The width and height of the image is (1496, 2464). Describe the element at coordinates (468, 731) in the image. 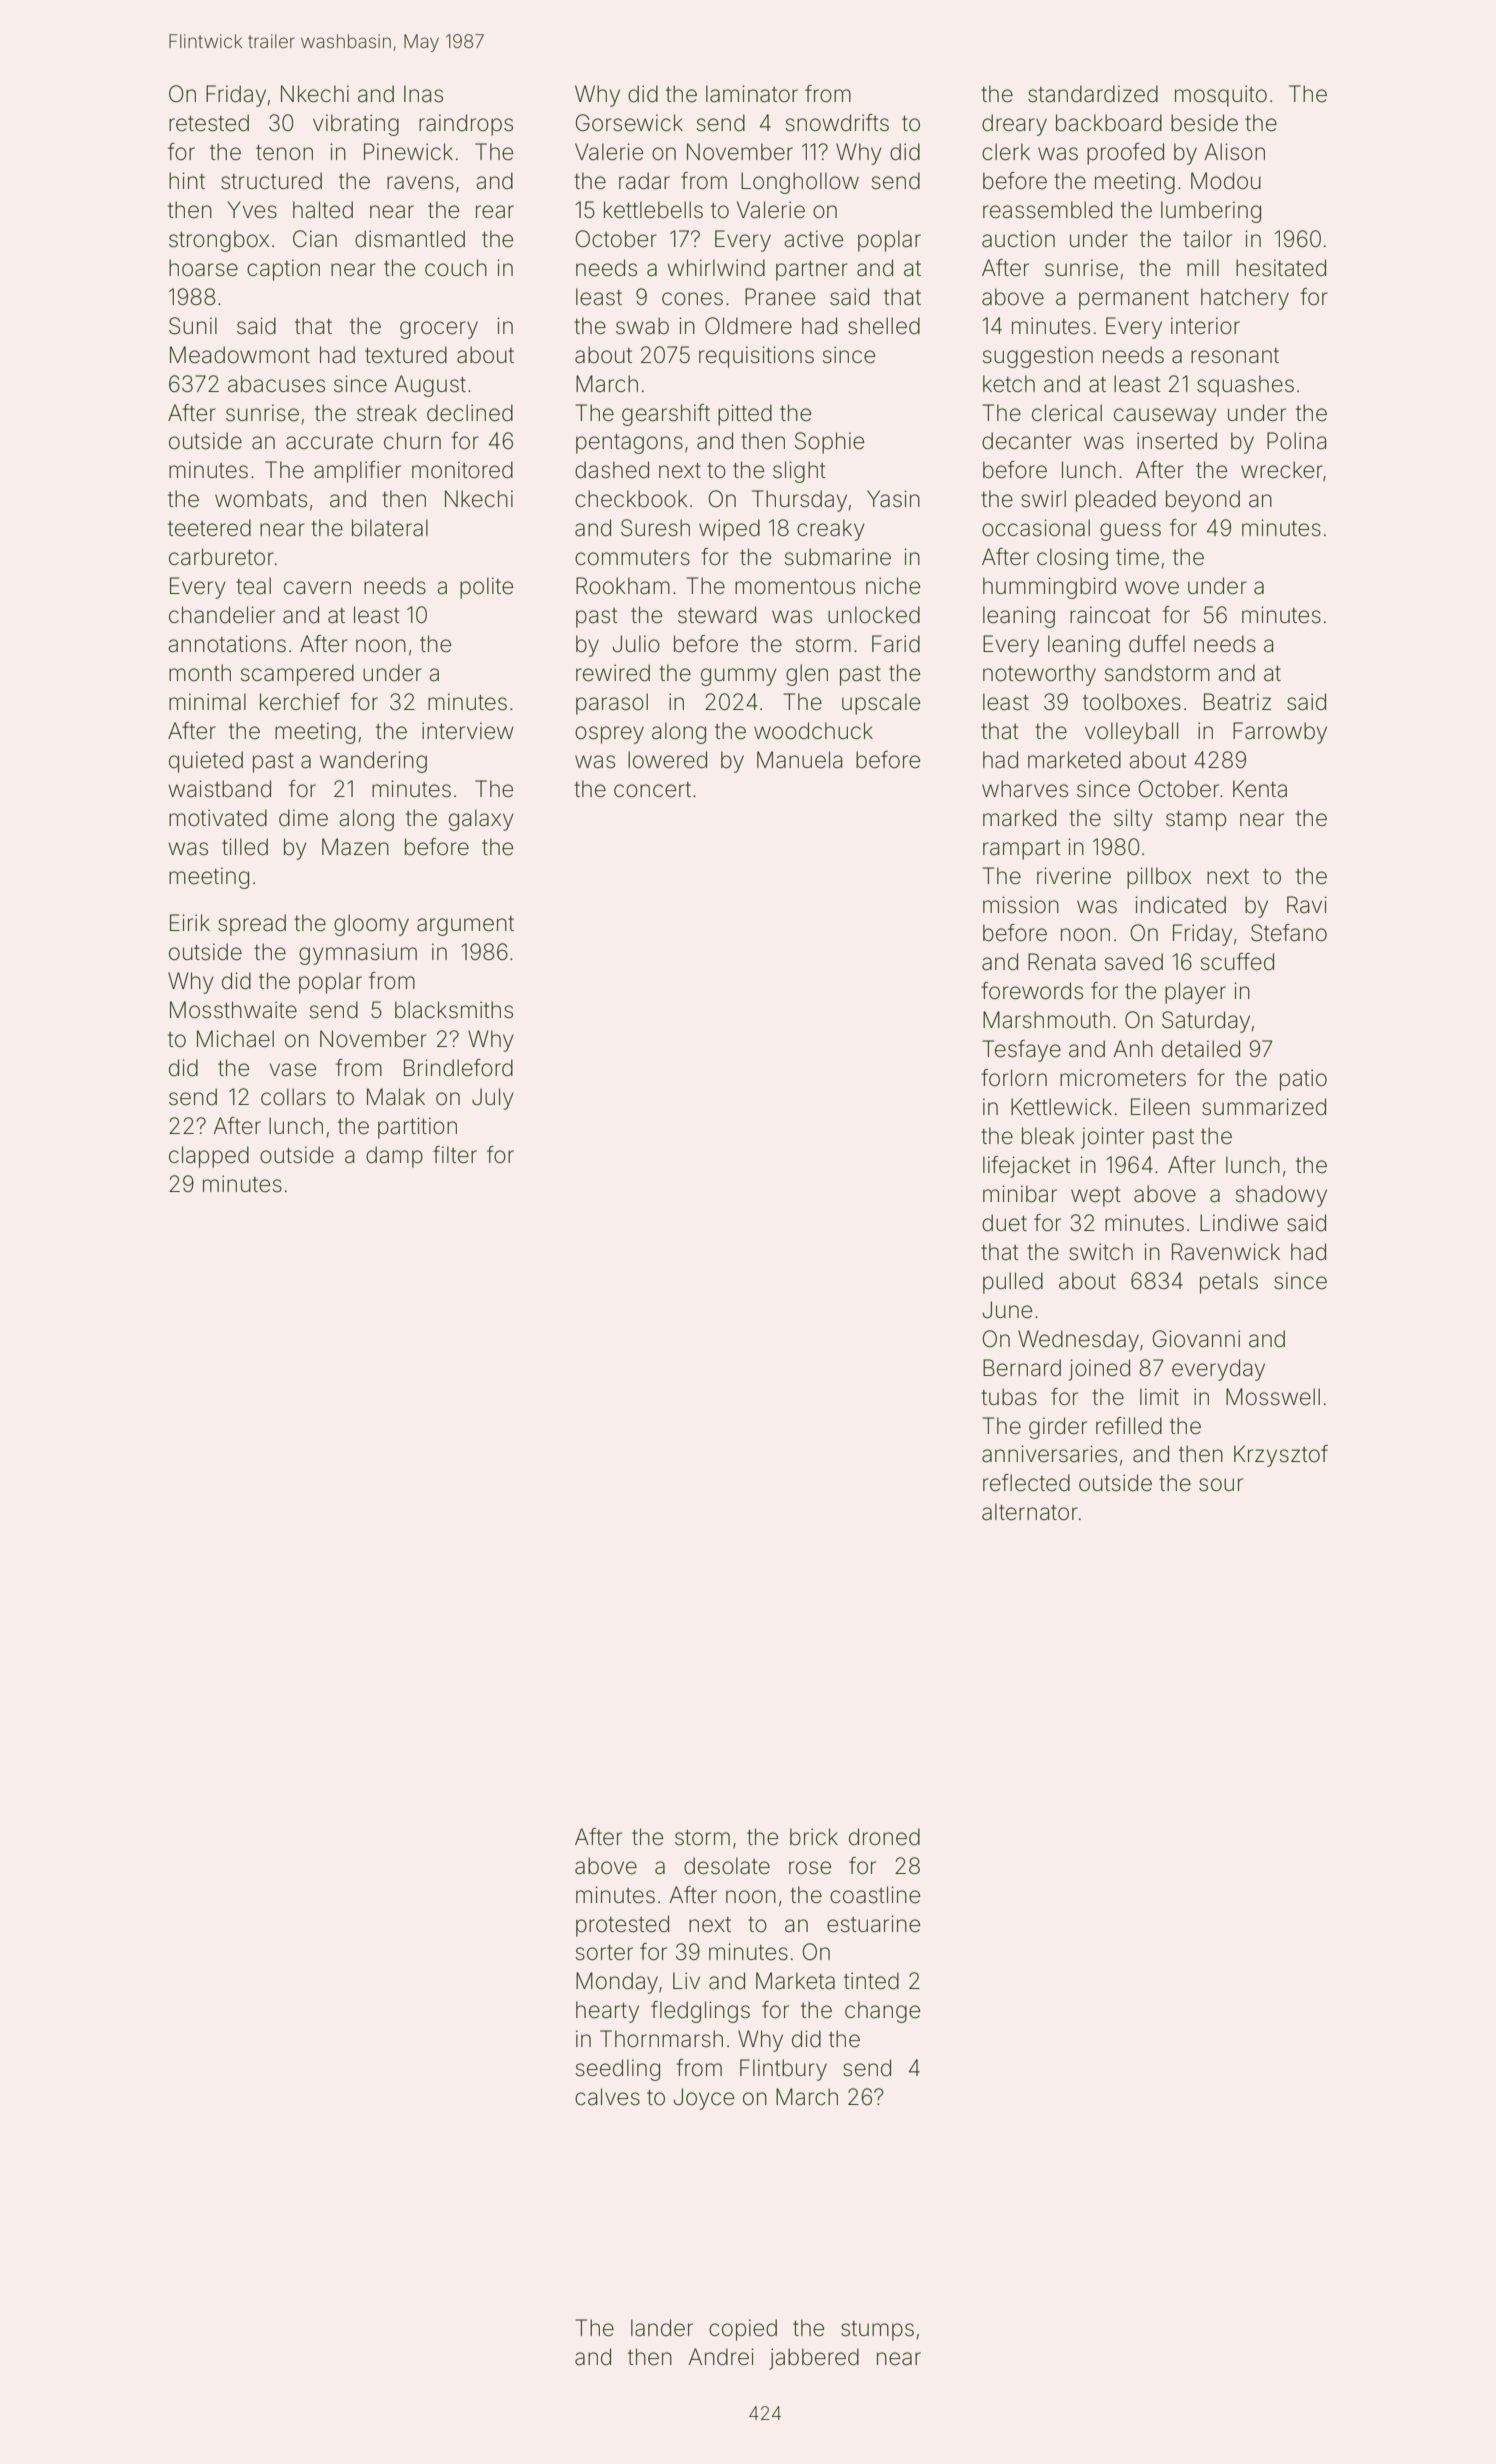

I see `interview` at that location.
